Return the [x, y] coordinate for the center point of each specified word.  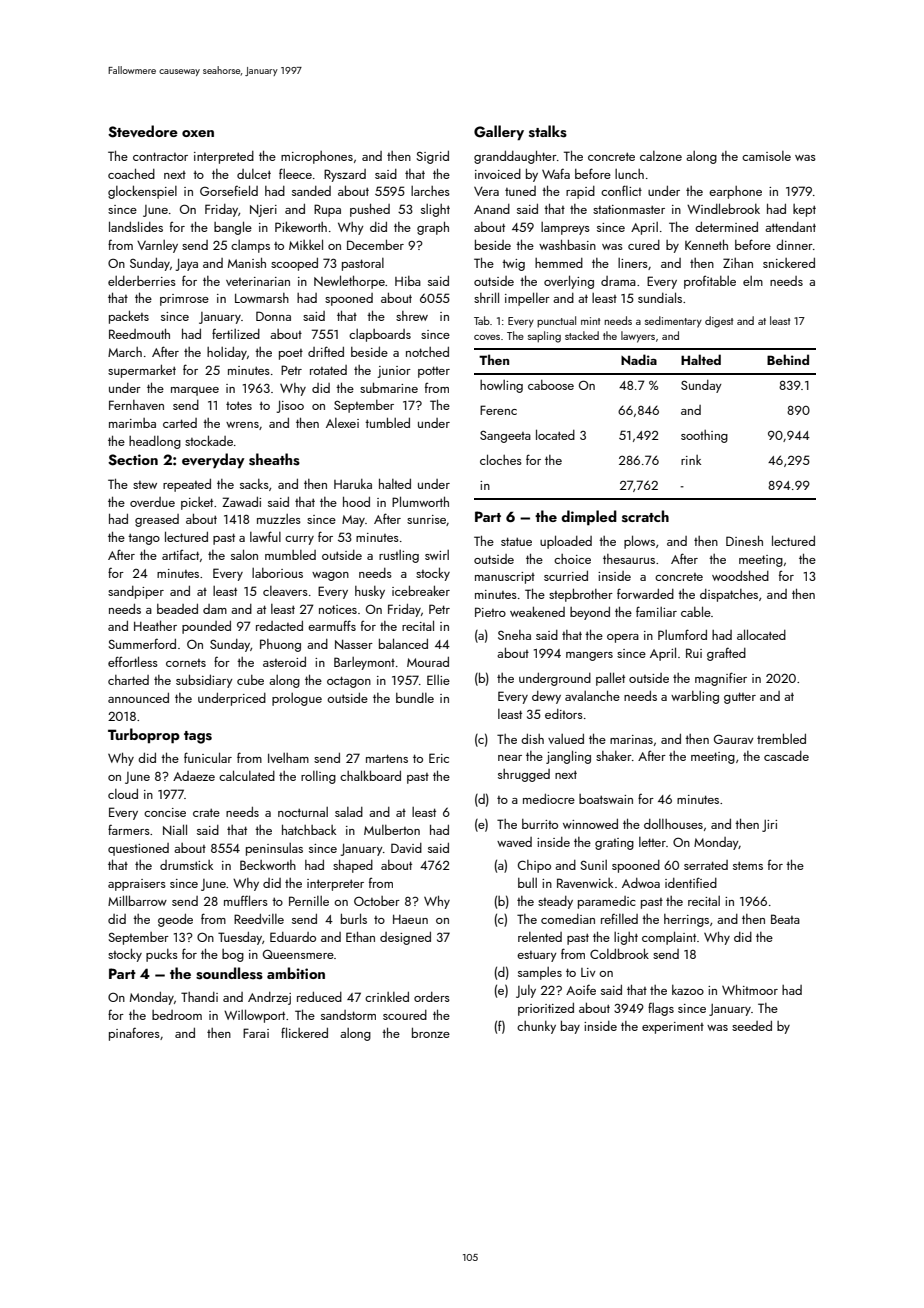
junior [394, 372]
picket [197, 503]
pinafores [134, 1034]
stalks [548, 131]
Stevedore [143, 131]
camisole [766, 156]
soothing [704, 436]
